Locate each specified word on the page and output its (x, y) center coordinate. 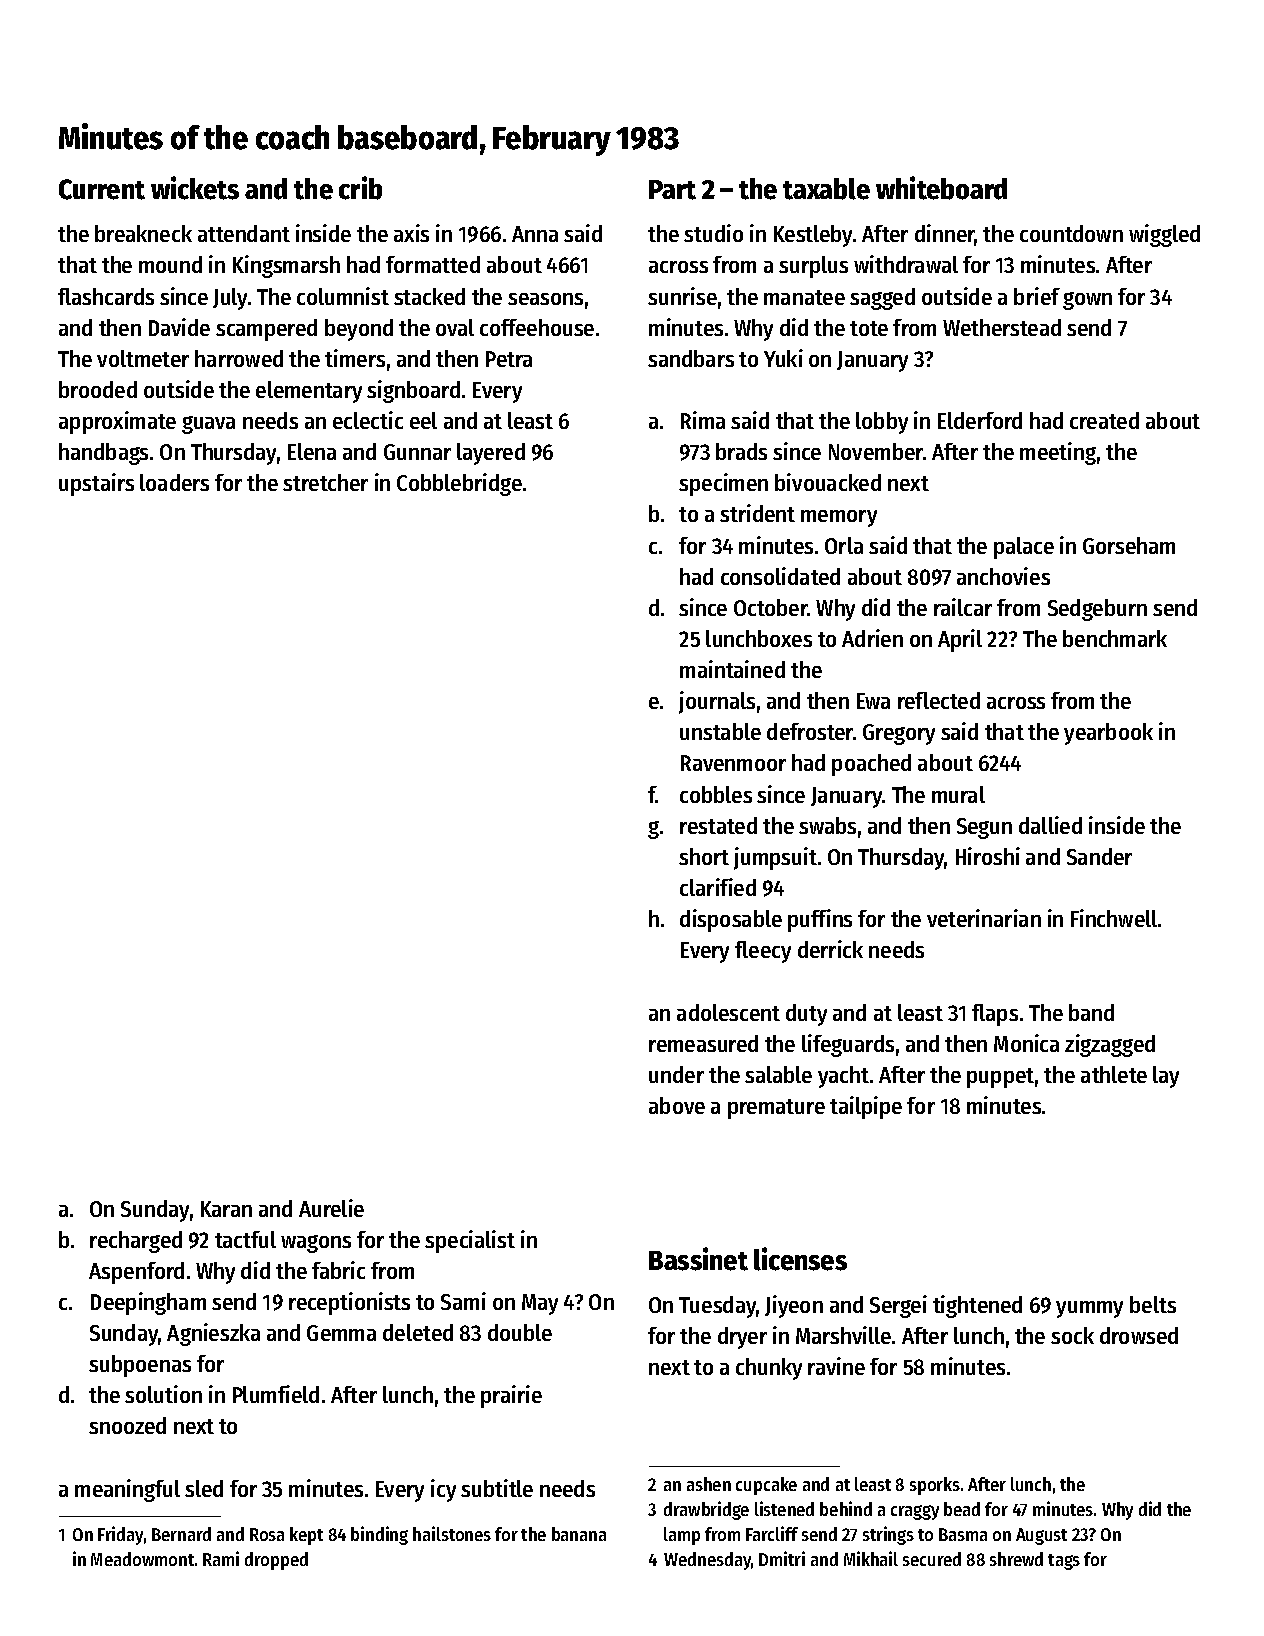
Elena (312, 451)
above (677, 1105)
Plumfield (276, 1394)
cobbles (716, 794)
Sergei (898, 1306)
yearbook (1108, 734)
